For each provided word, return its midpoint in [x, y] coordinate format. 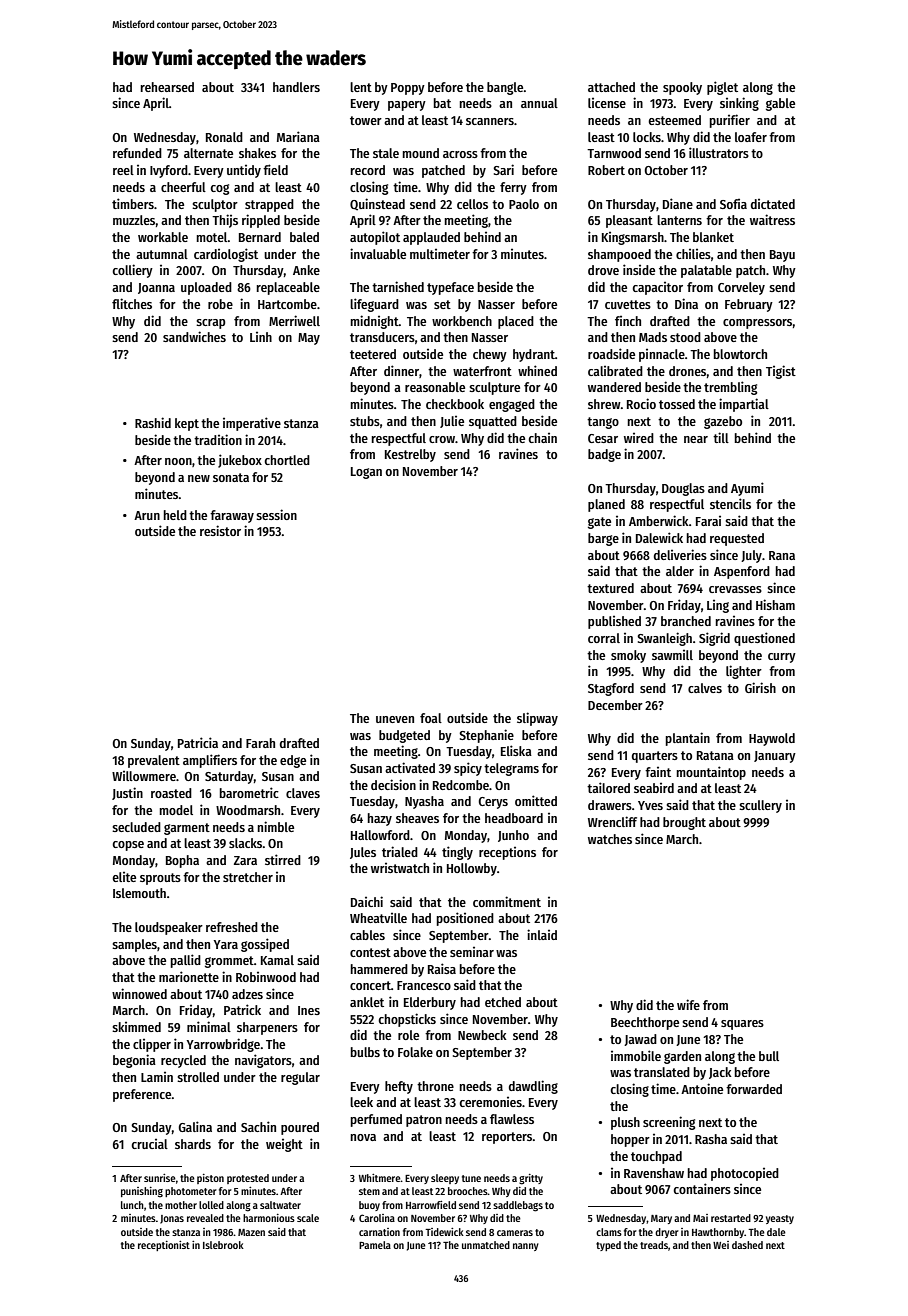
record [368, 170]
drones [687, 371]
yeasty [780, 1219]
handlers [296, 87]
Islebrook [223, 1245]
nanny [526, 1247]
